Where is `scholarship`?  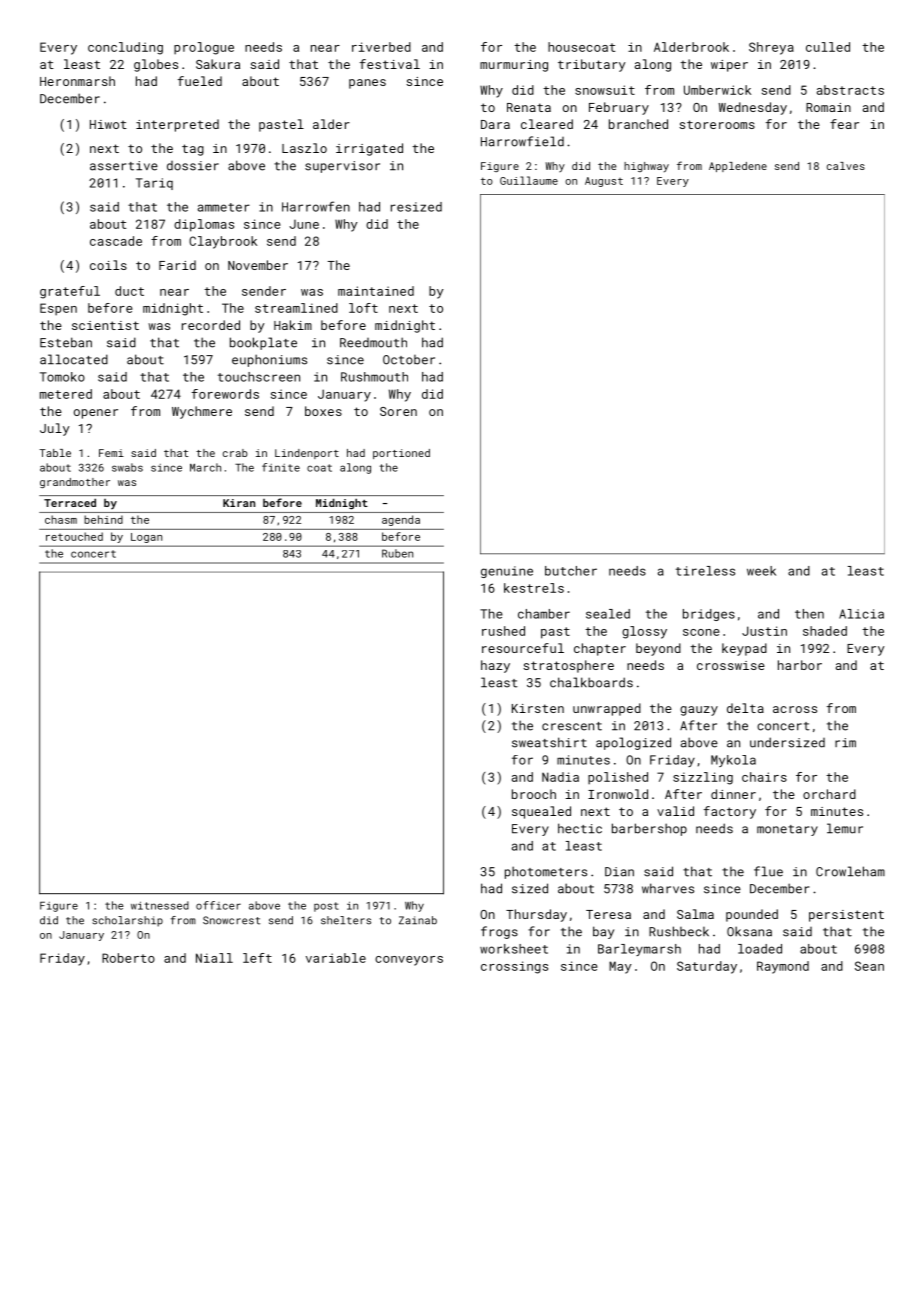 scholarship is located at coordinates (127, 921).
